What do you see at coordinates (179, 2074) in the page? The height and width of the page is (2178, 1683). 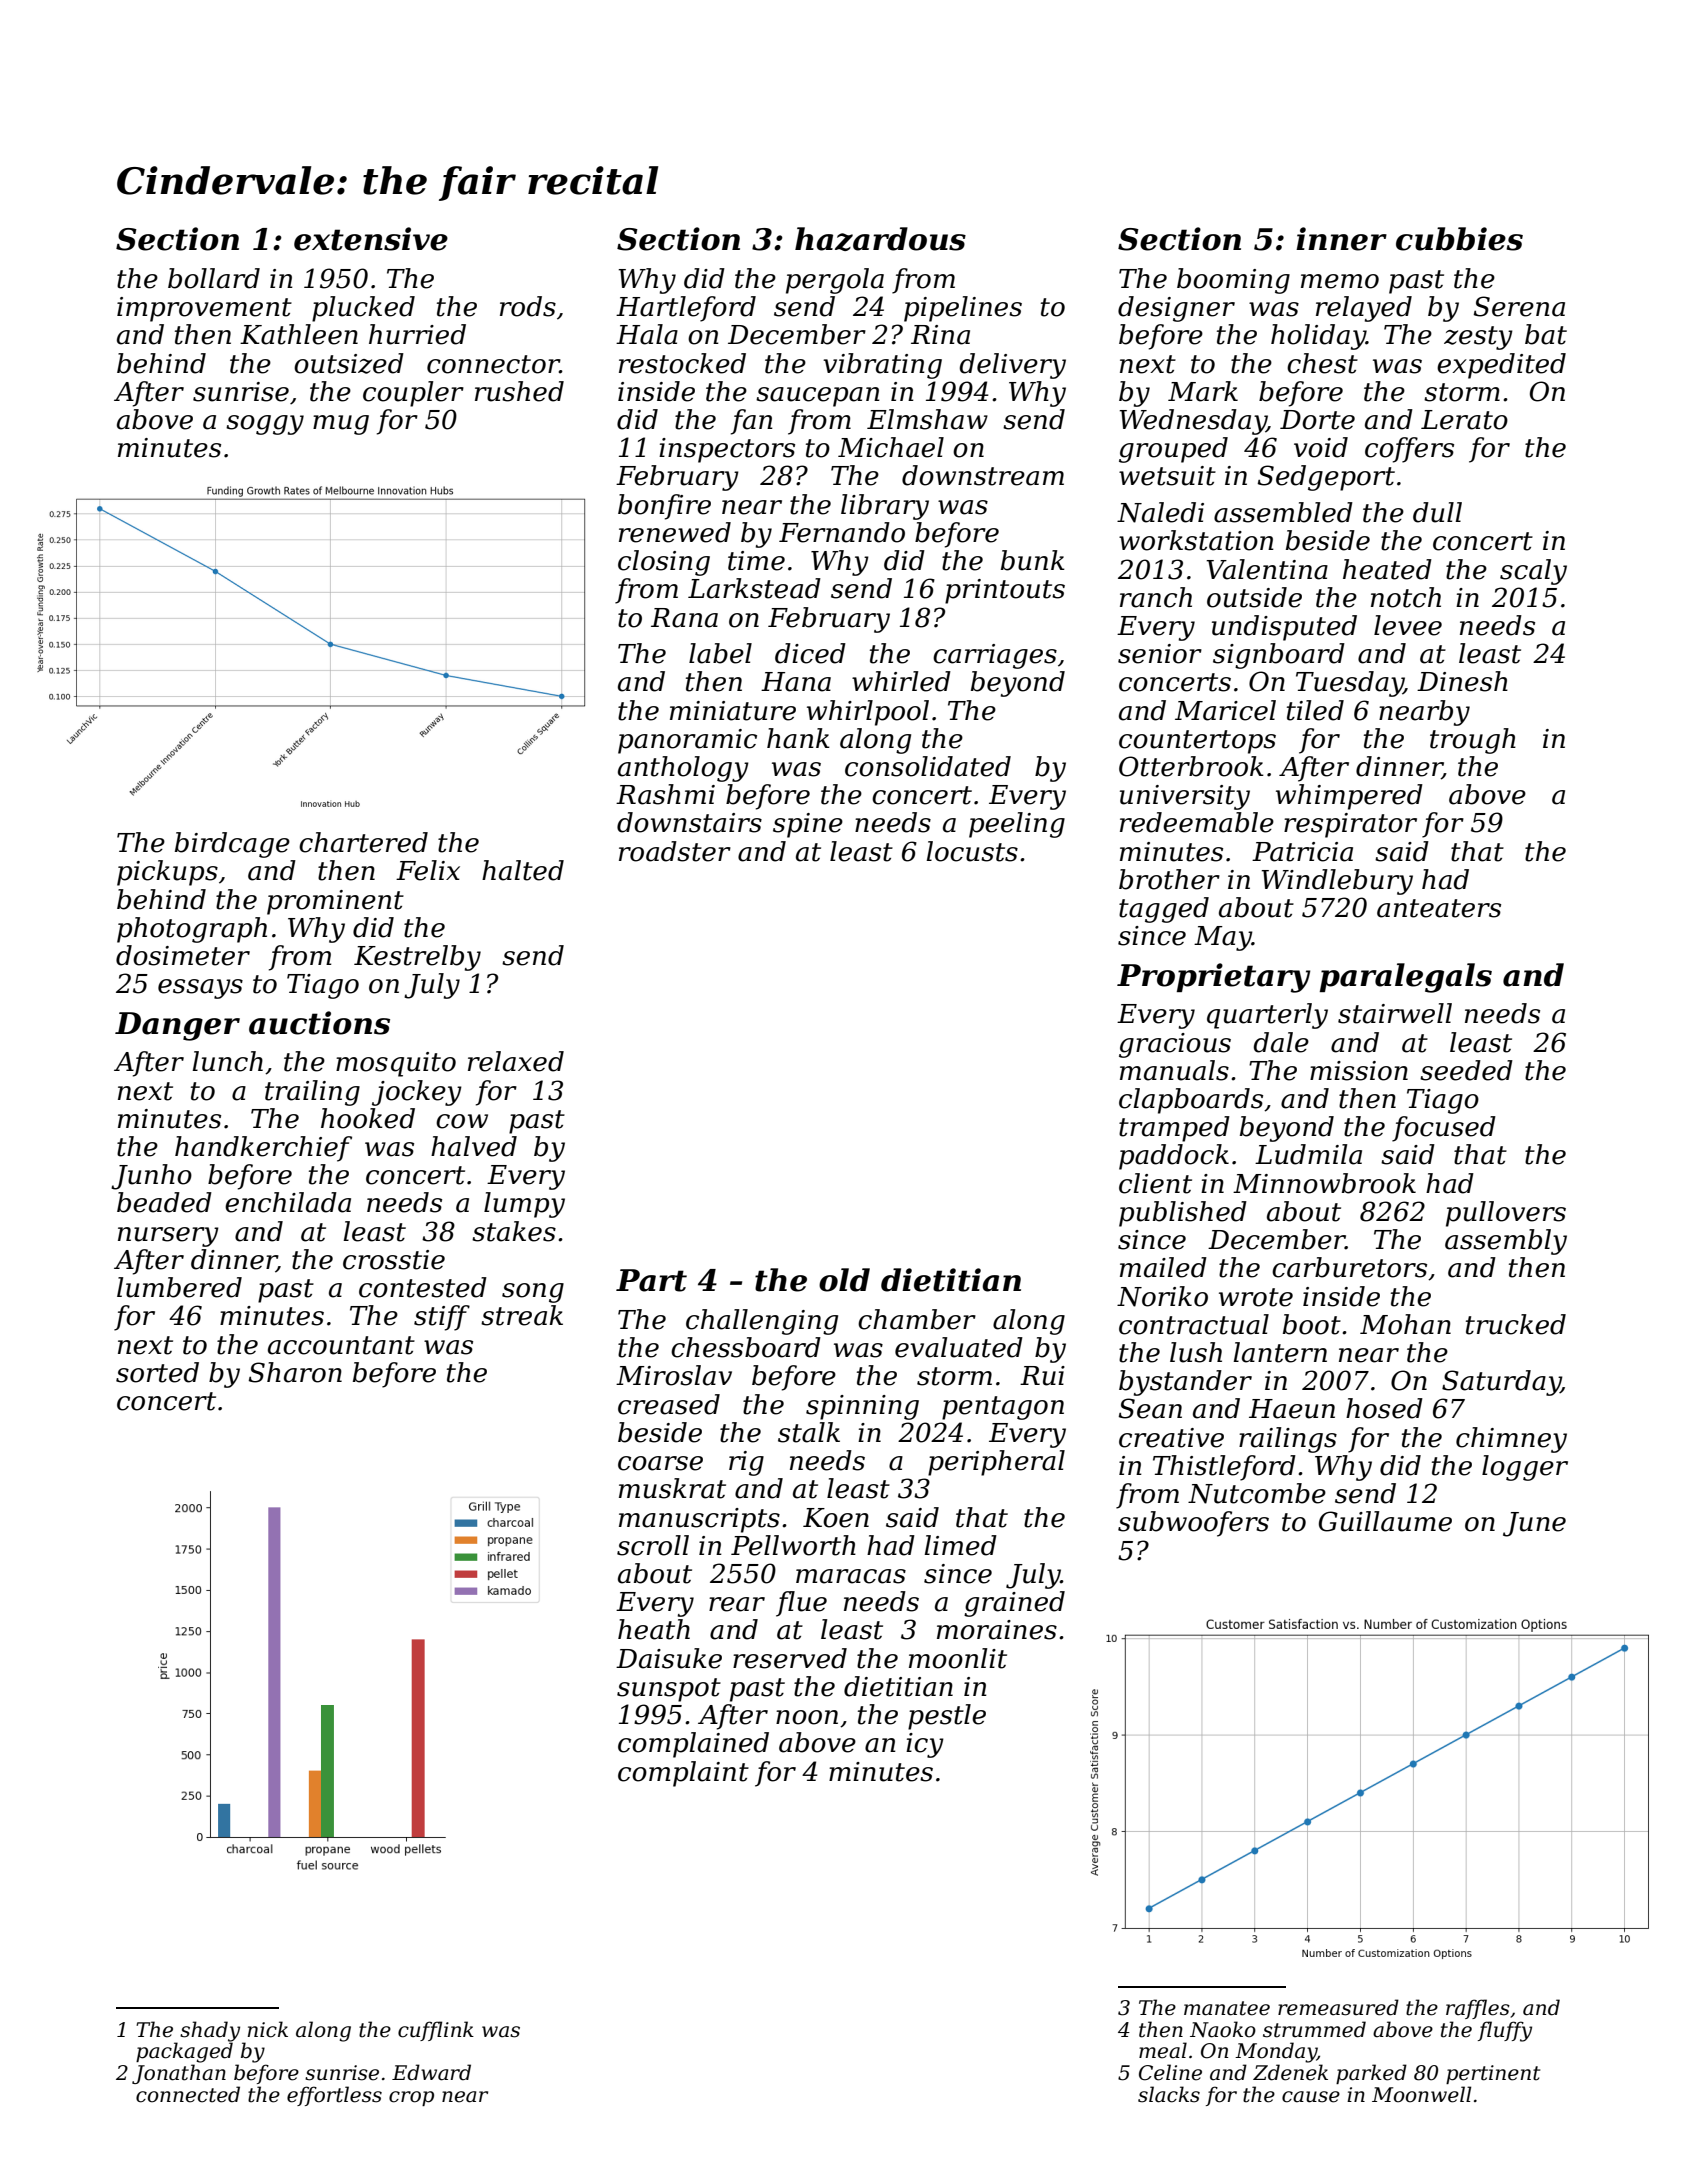 I see `Jonathan` at bounding box center [179, 2074].
